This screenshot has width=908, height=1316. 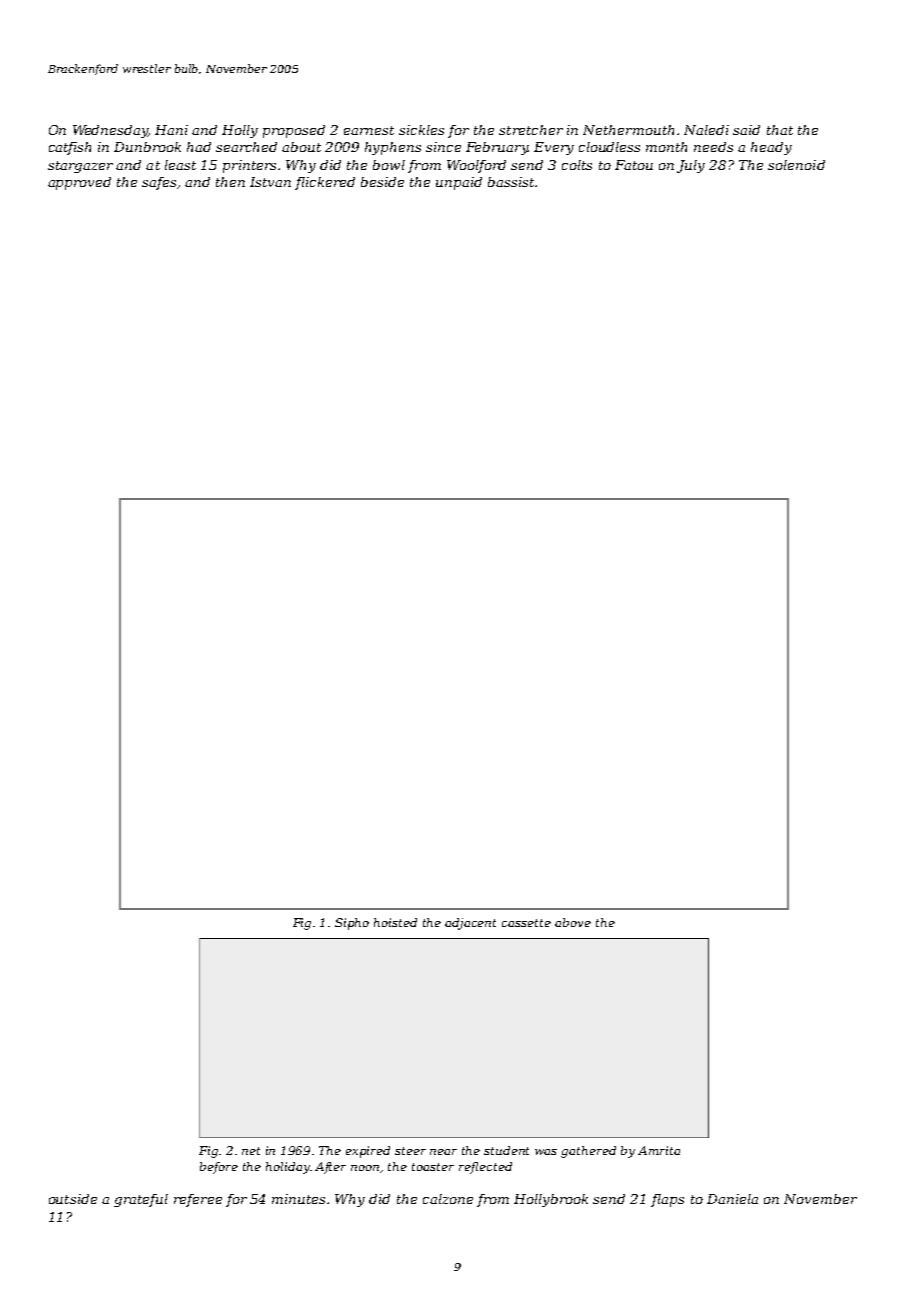 I want to click on outside, so click(x=73, y=1199).
